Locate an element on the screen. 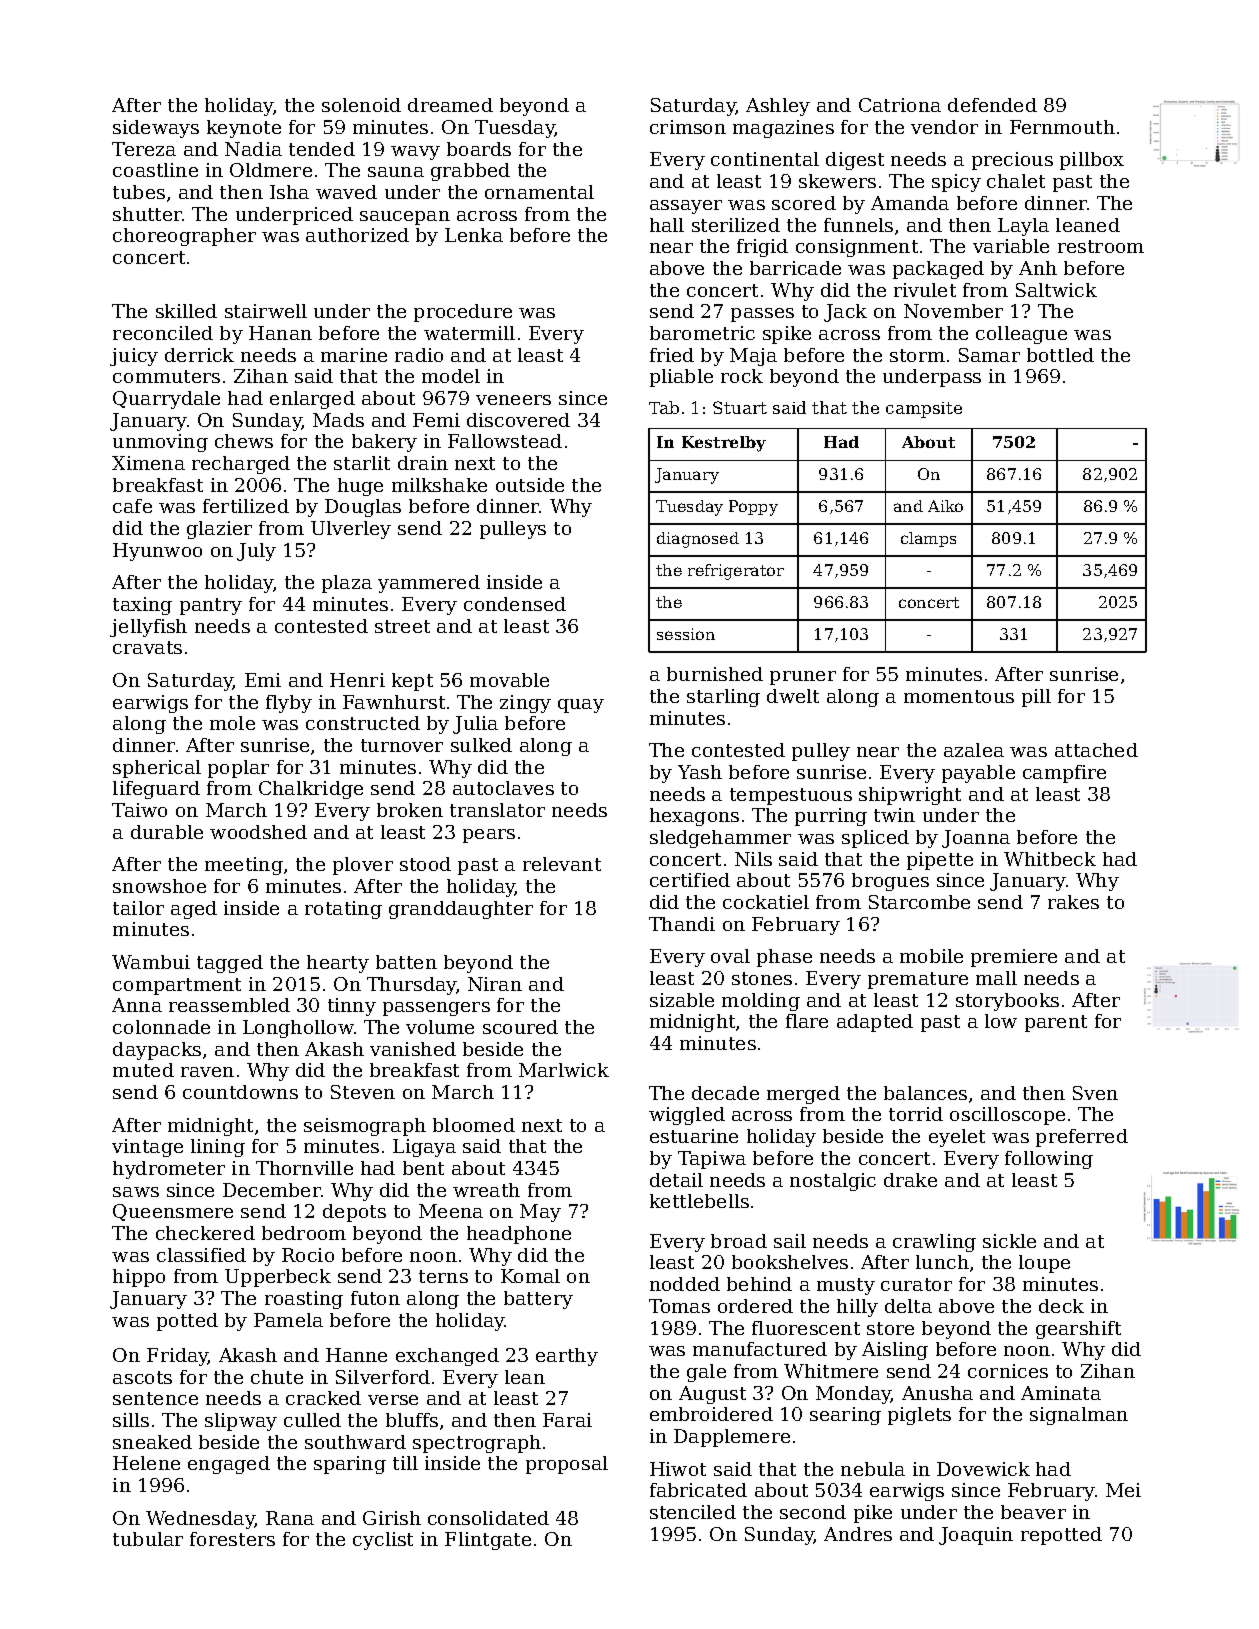  quay is located at coordinates (581, 706).
